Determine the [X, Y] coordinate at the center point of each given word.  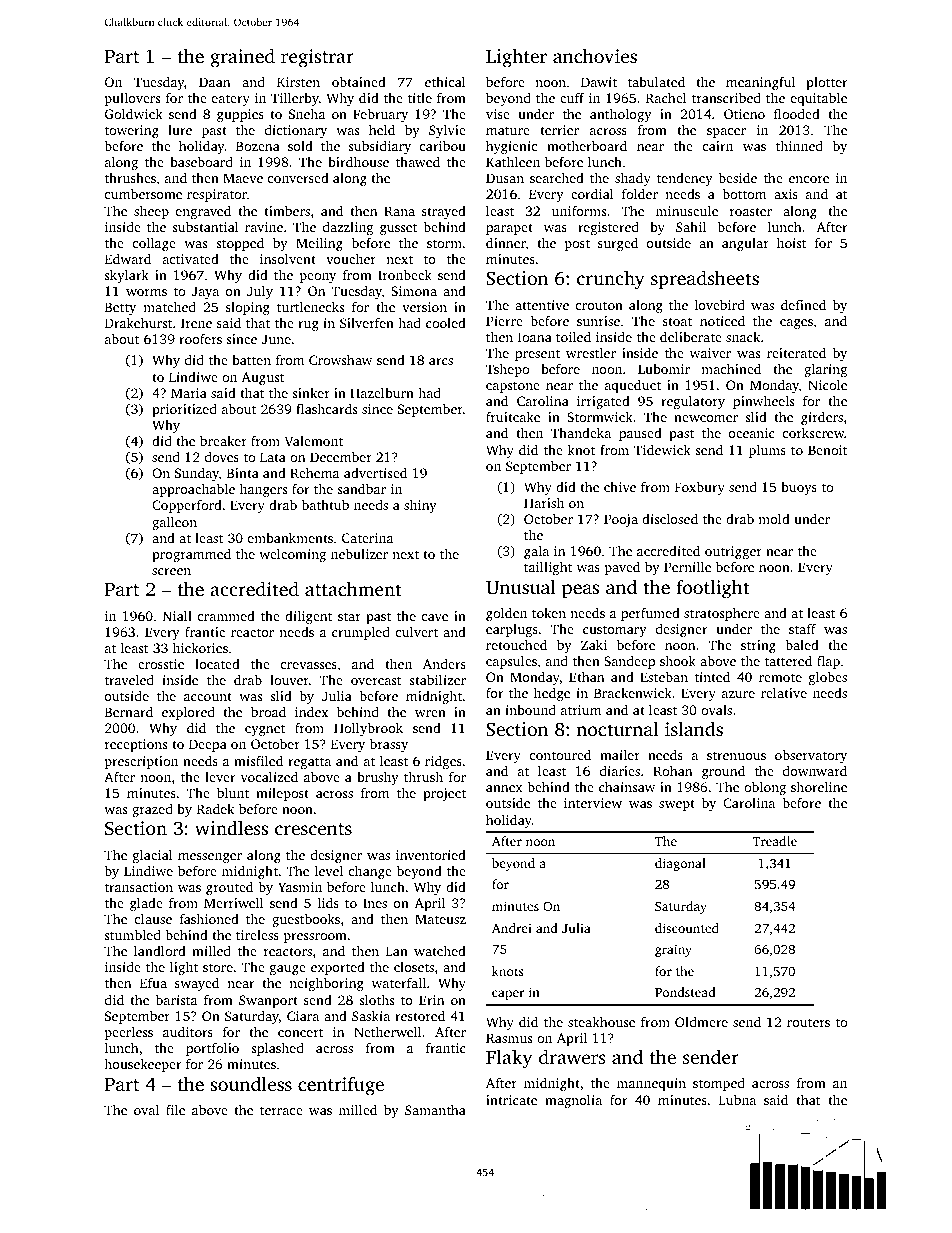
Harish [544, 502]
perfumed [650, 614]
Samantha [435, 1110]
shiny [420, 506]
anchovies [595, 55]
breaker [223, 441]
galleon [174, 523]
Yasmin [300, 887]
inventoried [431, 855]
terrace [281, 1111]
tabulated [656, 82]
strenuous [736, 755]
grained [242, 58]
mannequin [651, 1084]
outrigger [733, 552]
